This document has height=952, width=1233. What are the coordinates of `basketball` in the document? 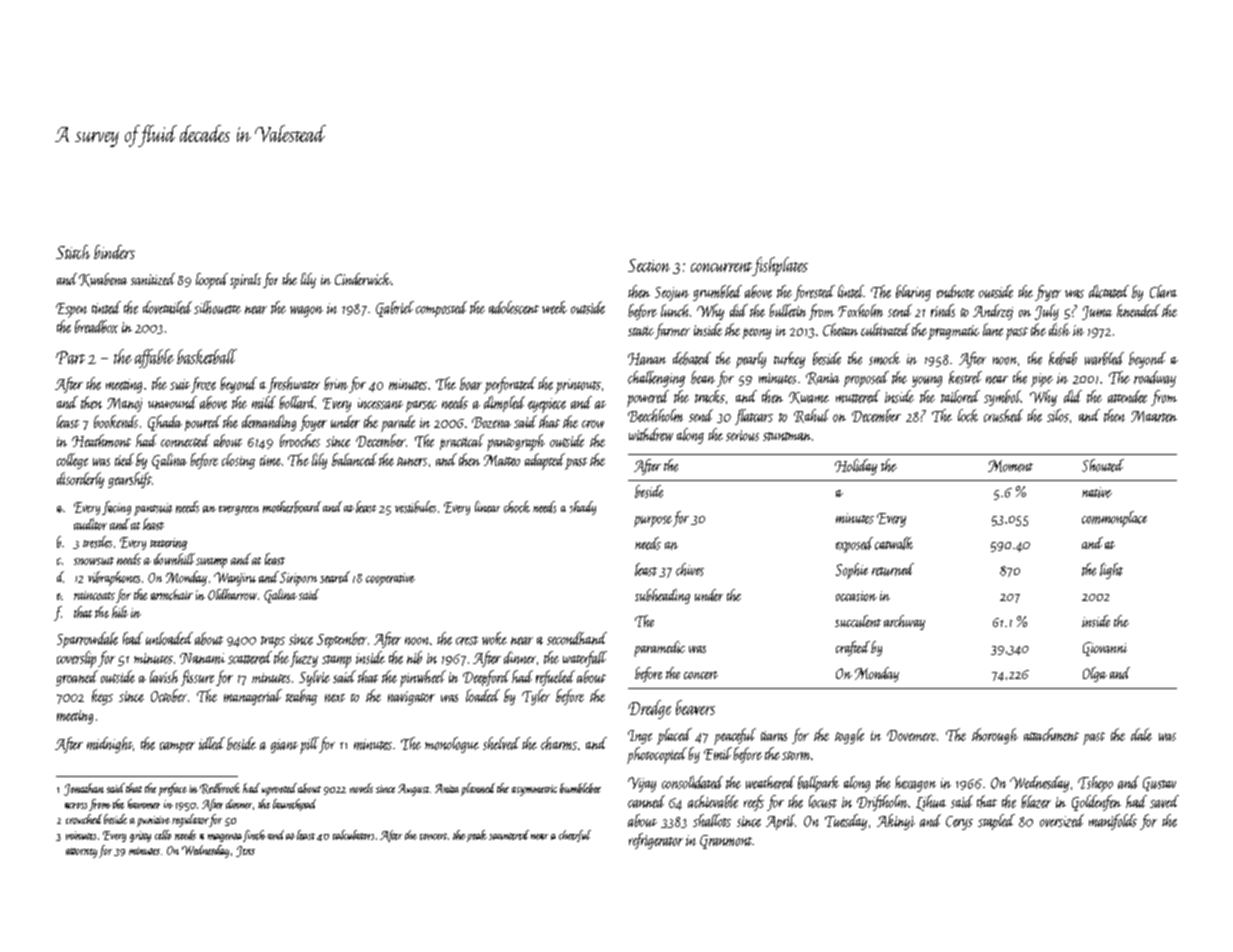 It's located at (207, 356).
